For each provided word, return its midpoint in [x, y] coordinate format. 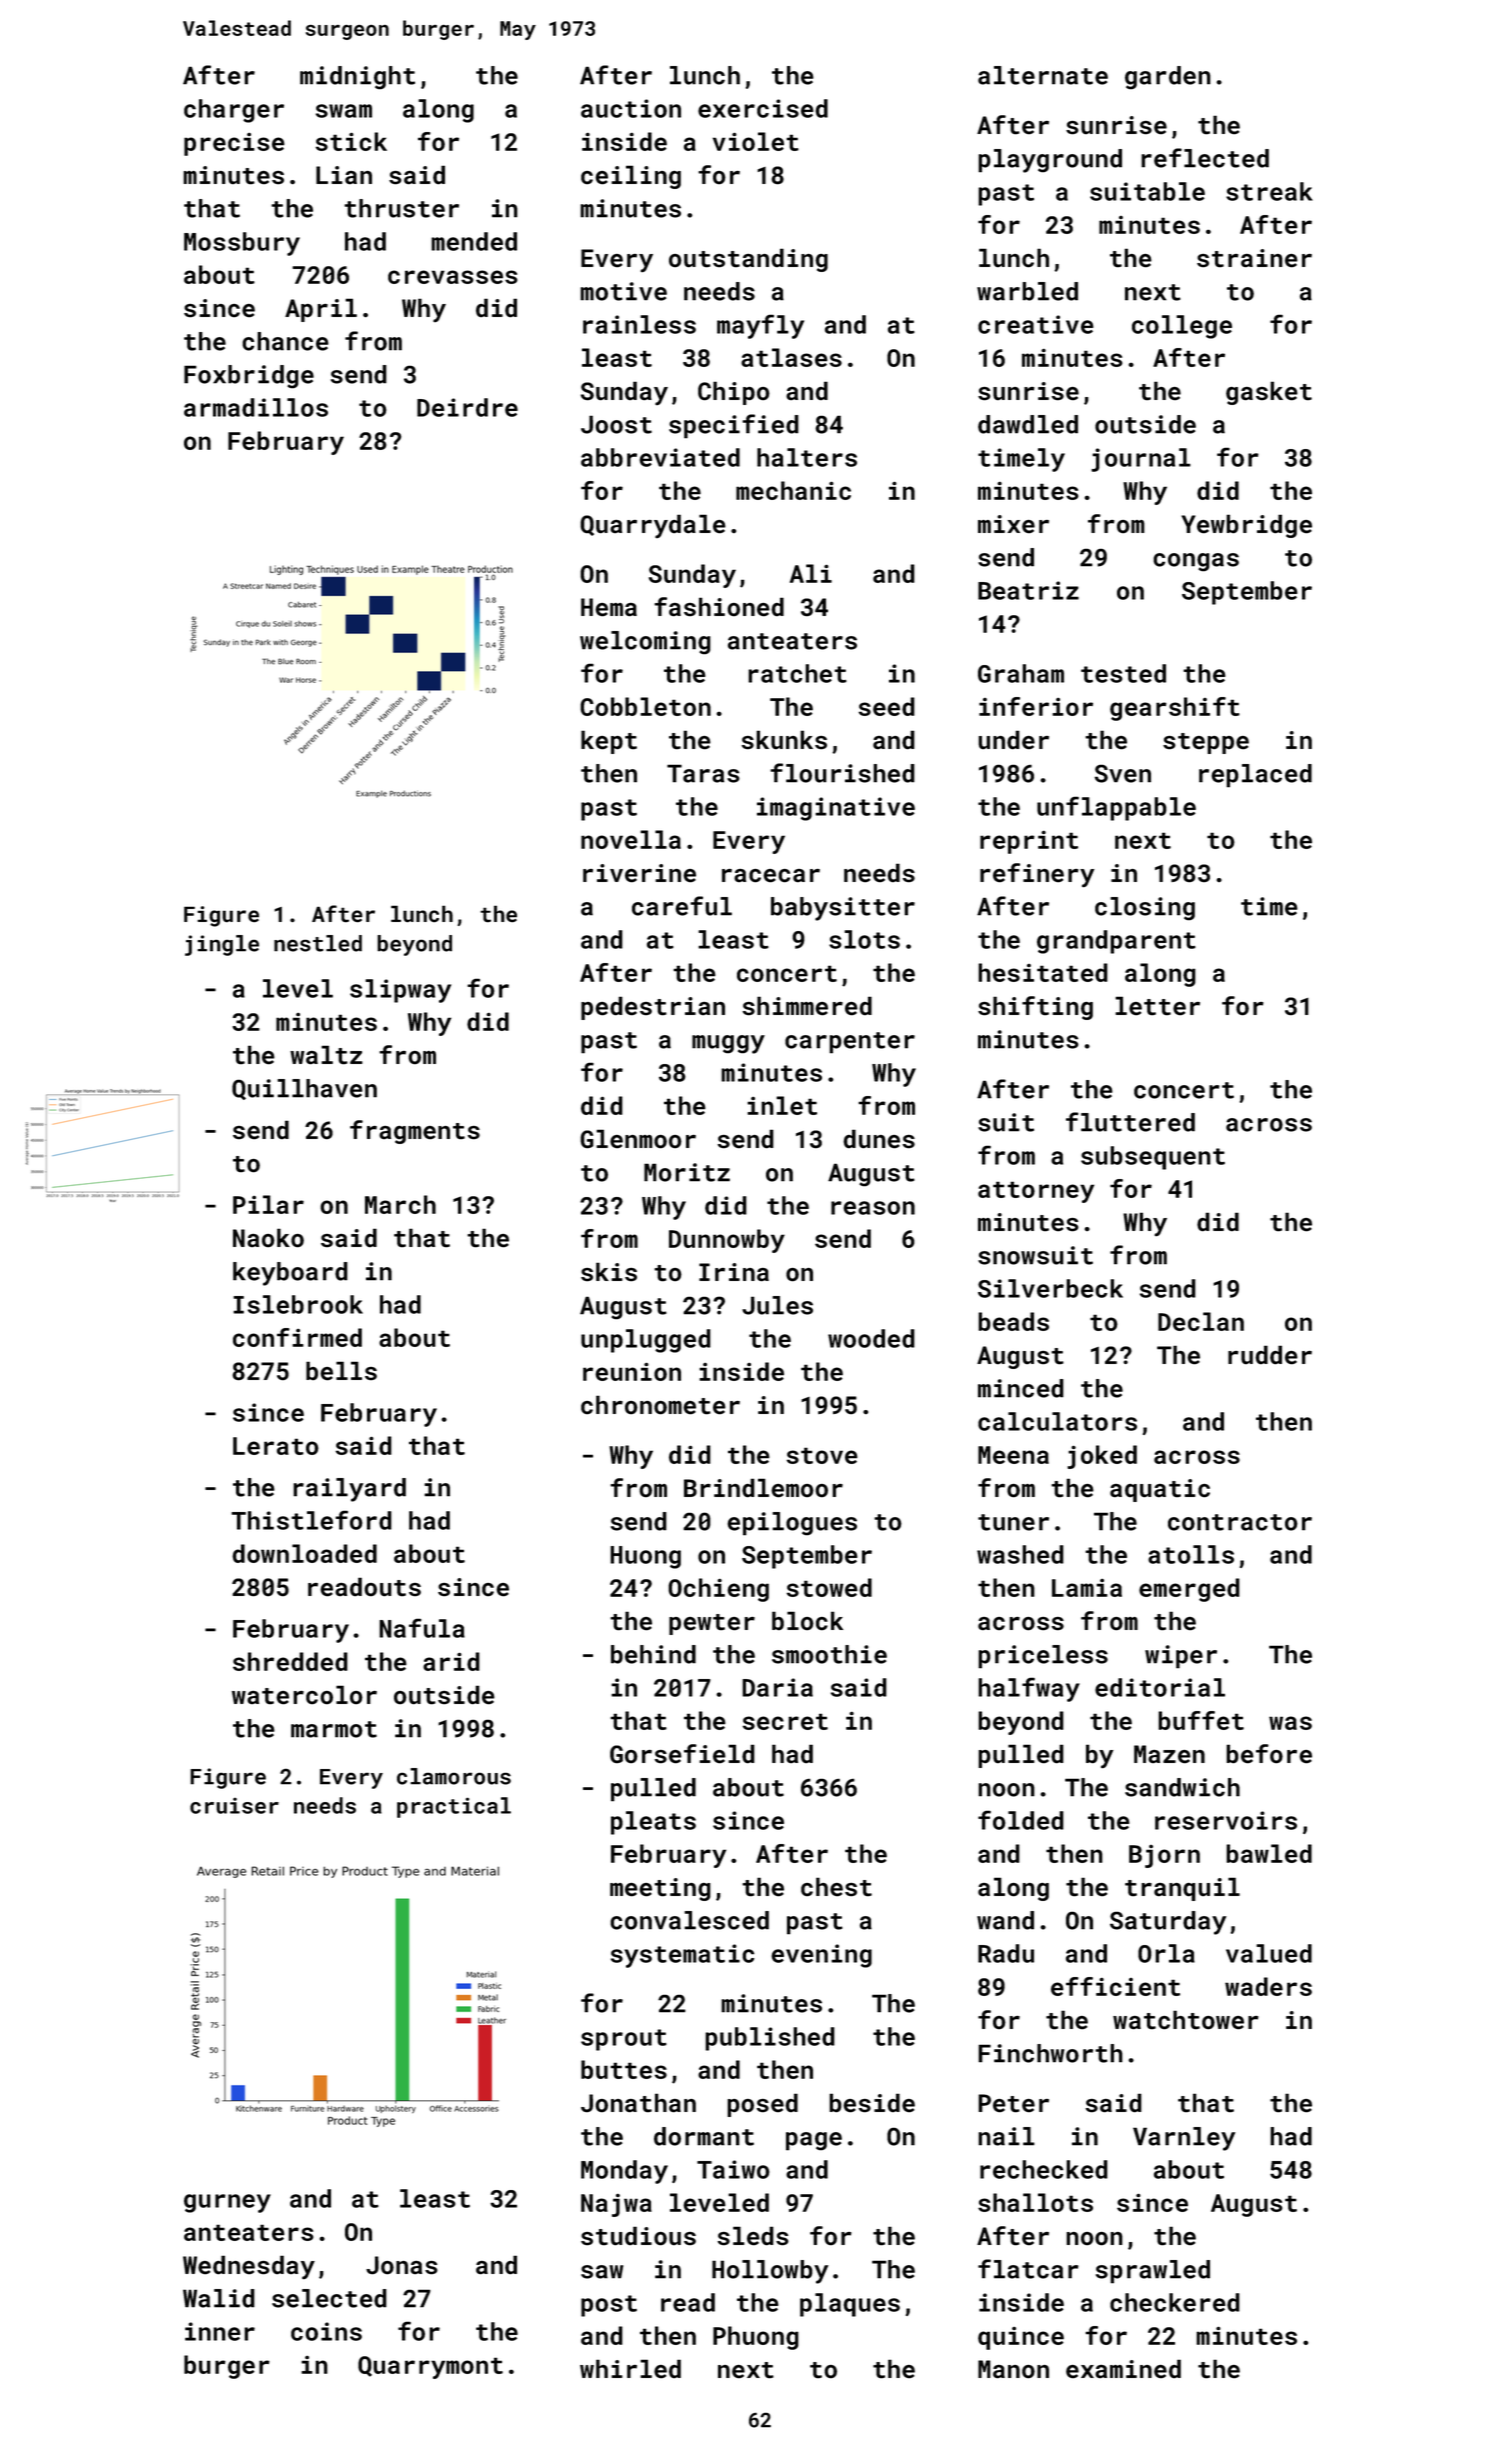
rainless [639, 324]
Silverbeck [1050, 1288]
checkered [1175, 2302]
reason [873, 1208]
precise [234, 144]
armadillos [256, 407]
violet [756, 141]
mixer [1013, 524]
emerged [1189, 1590]
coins [326, 2331]
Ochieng [718, 1590]
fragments [415, 1132]
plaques [850, 2305]
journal [1141, 460]
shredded [290, 1661]
